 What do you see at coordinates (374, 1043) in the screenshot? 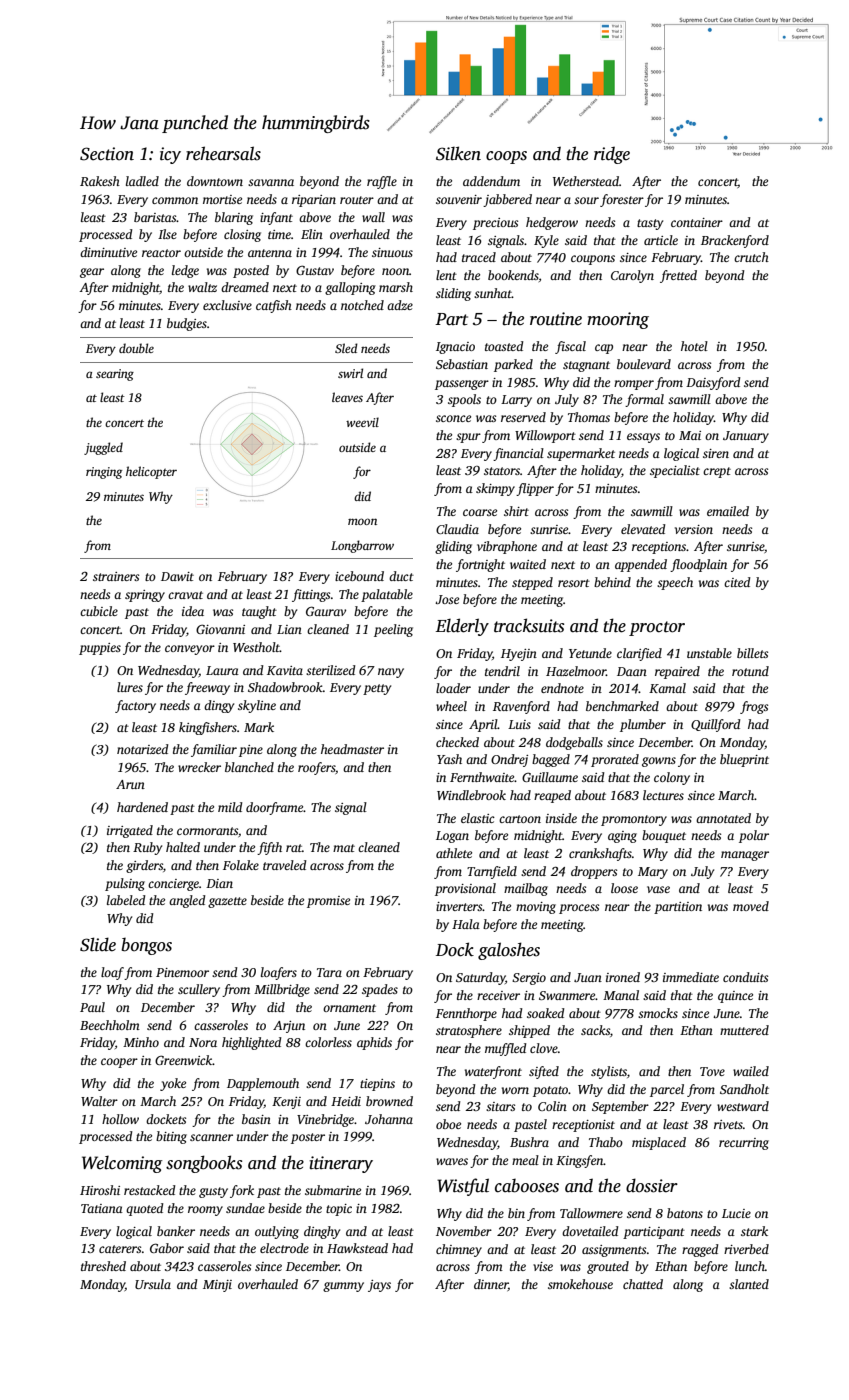
I see `aphids` at bounding box center [374, 1043].
